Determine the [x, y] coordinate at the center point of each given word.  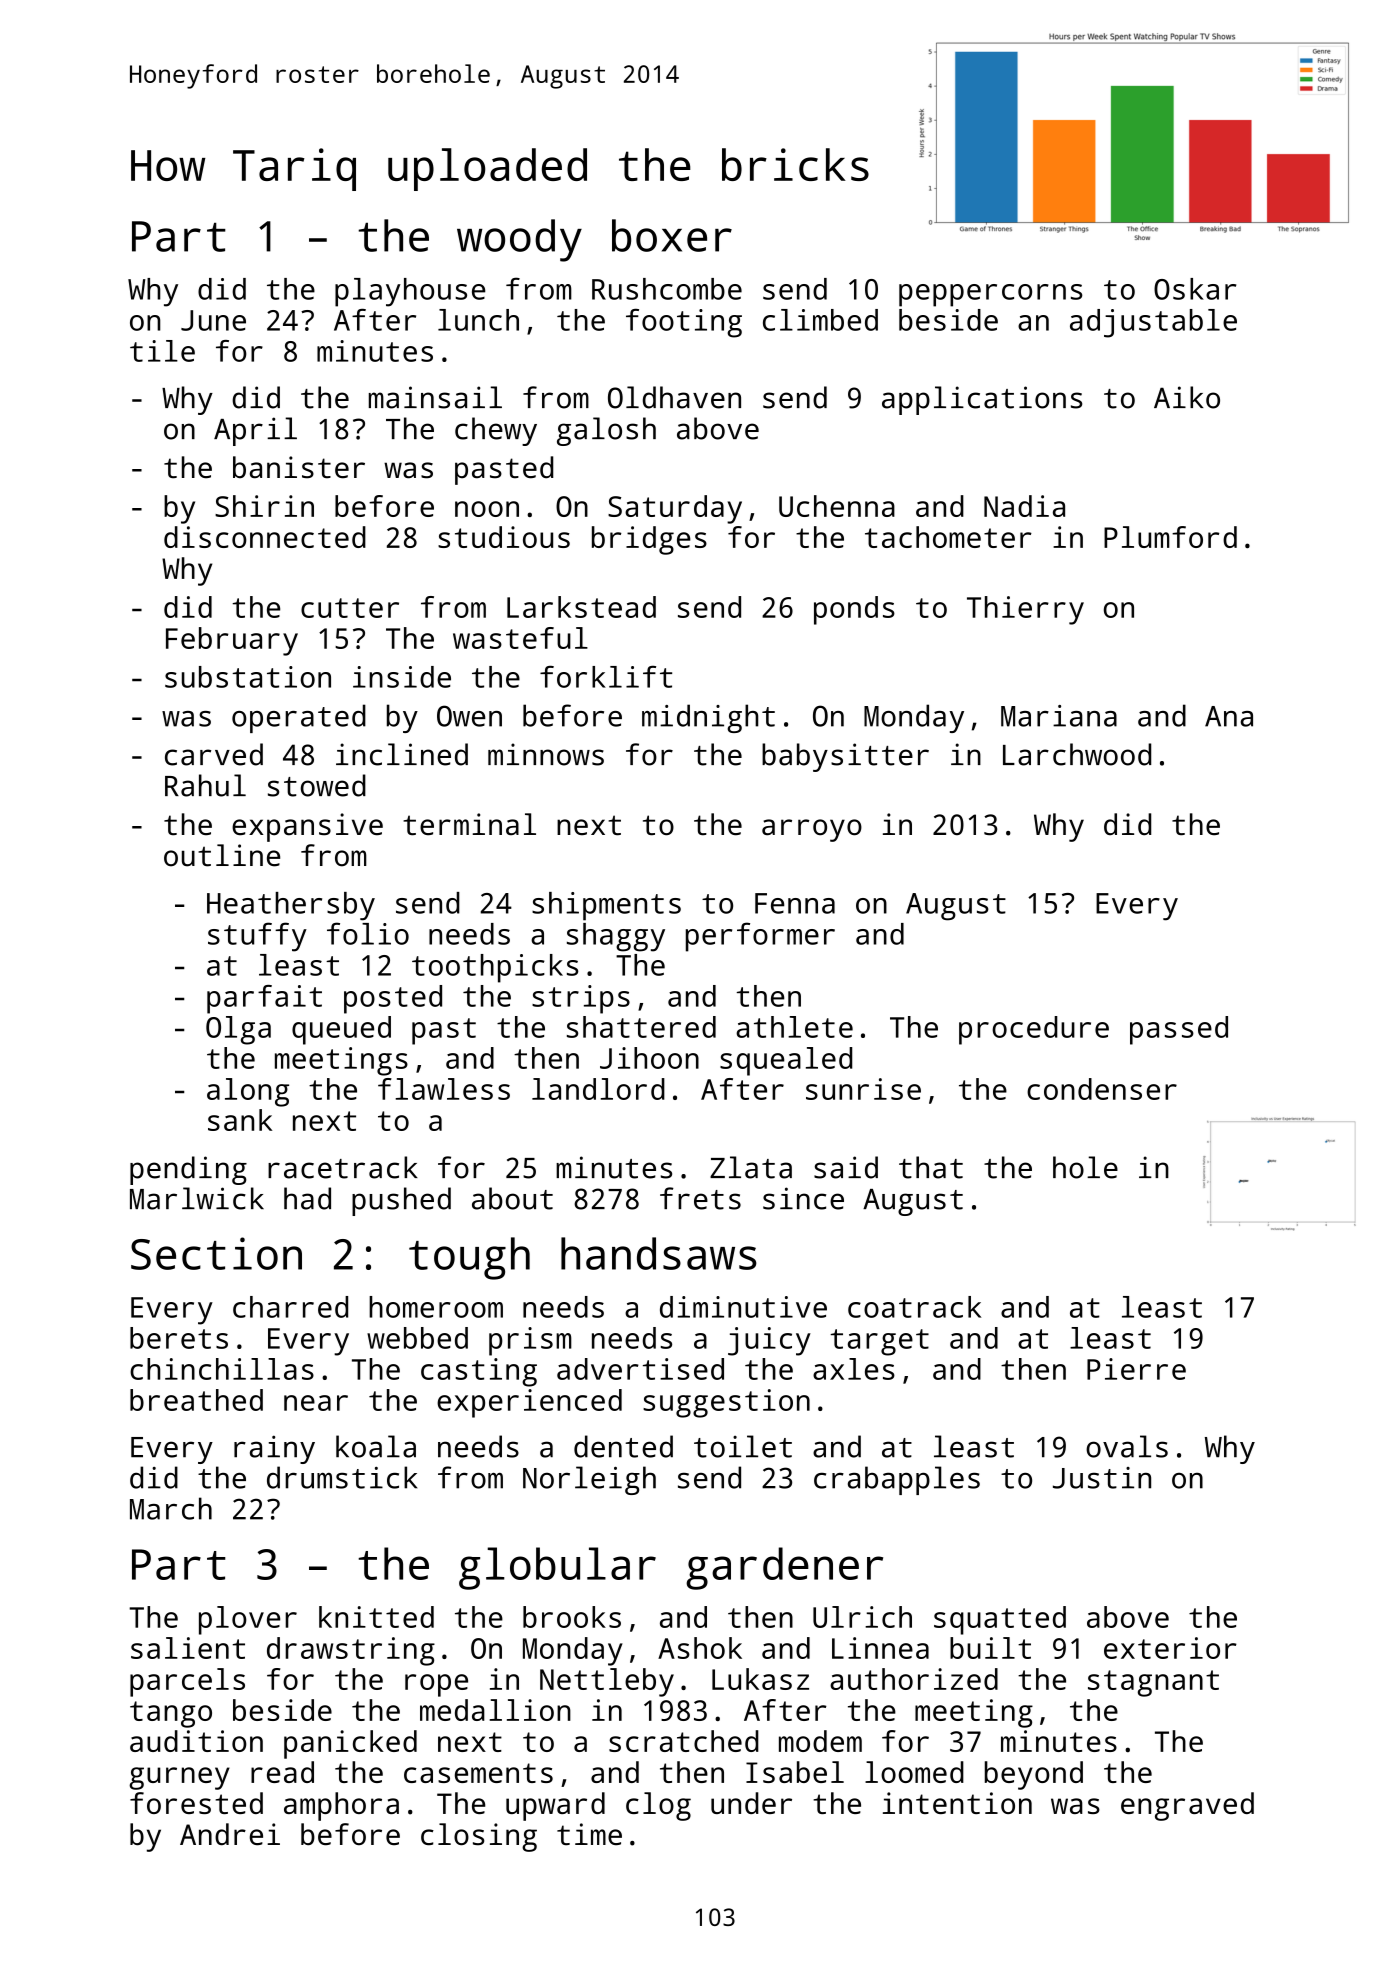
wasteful [520, 638]
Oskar [1195, 289]
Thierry [1025, 610]
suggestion [726, 1403]
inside [402, 677]
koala [376, 1446]
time [589, 1834]
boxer [672, 235]
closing [479, 1837]
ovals [1127, 1446]
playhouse [410, 292]
